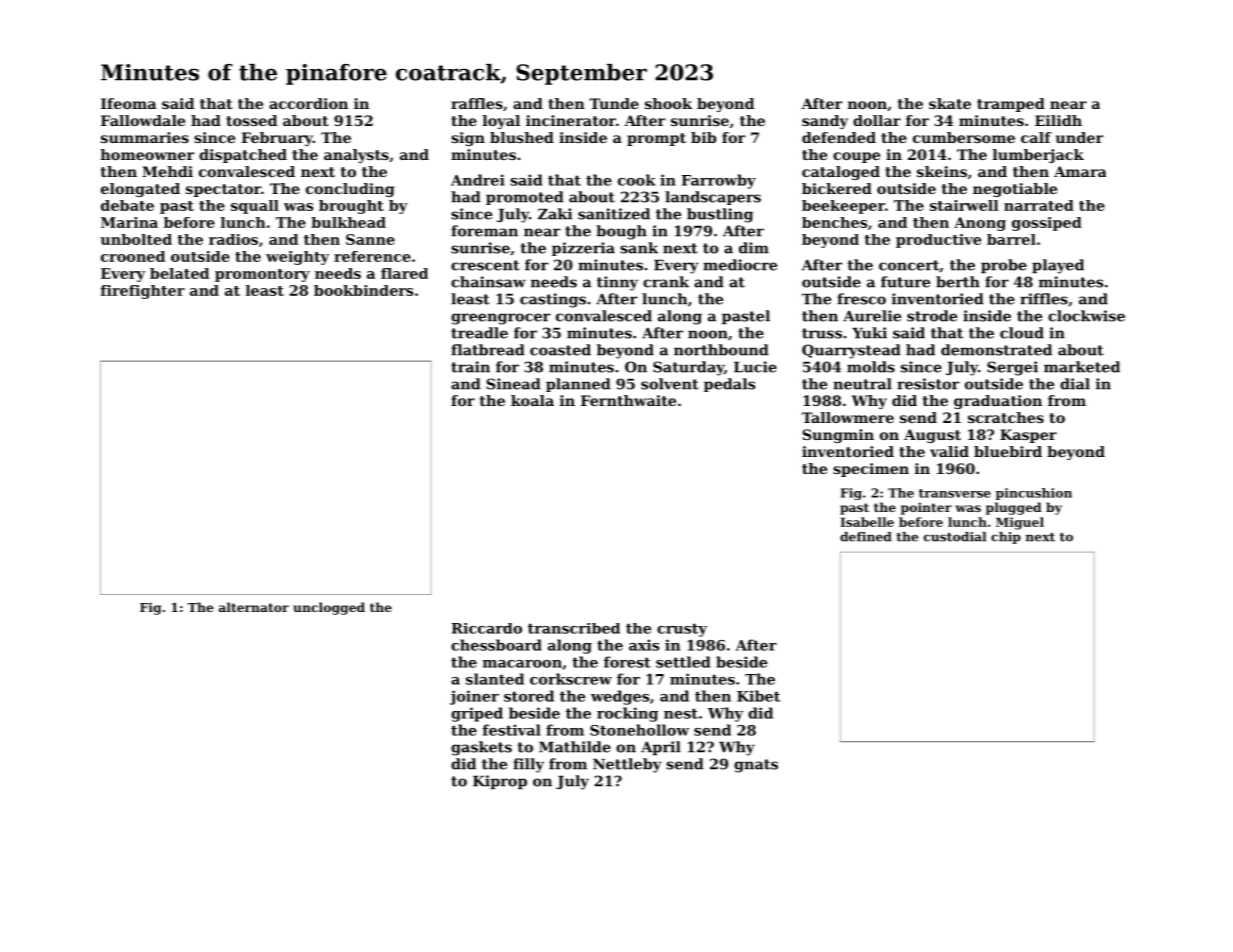 Image resolution: width=1233 pixels, height=952 pixels. What do you see at coordinates (477, 103) in the document?
I see `raffles` at bounding box center [477, 103].
